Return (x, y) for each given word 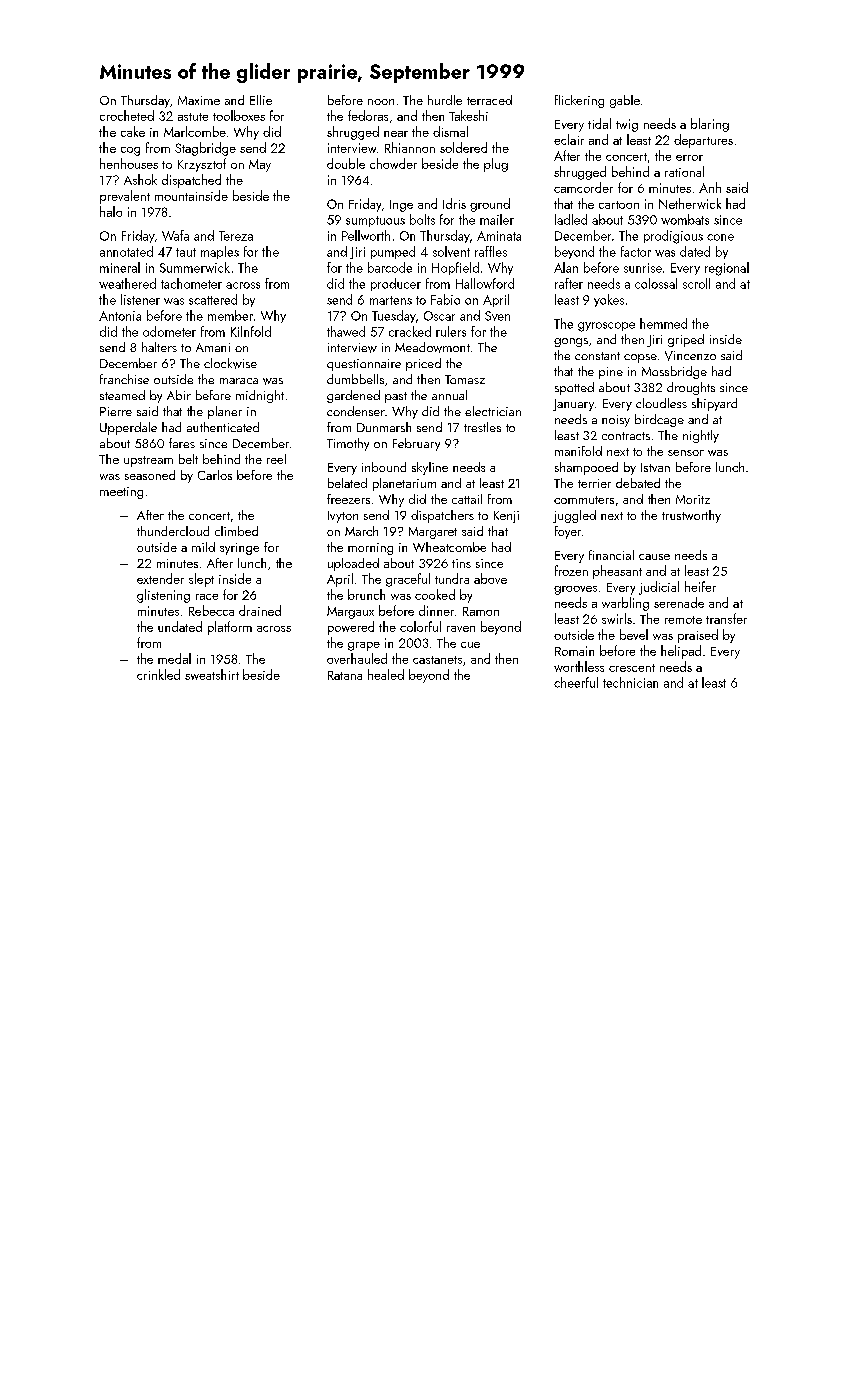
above (490, 578)
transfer (726, 618)
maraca (239, 381)
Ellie (261, 100)
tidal (599, 123)
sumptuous (375, 221)
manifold (578, 451)
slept (201, 580)
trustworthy (691, 516)
